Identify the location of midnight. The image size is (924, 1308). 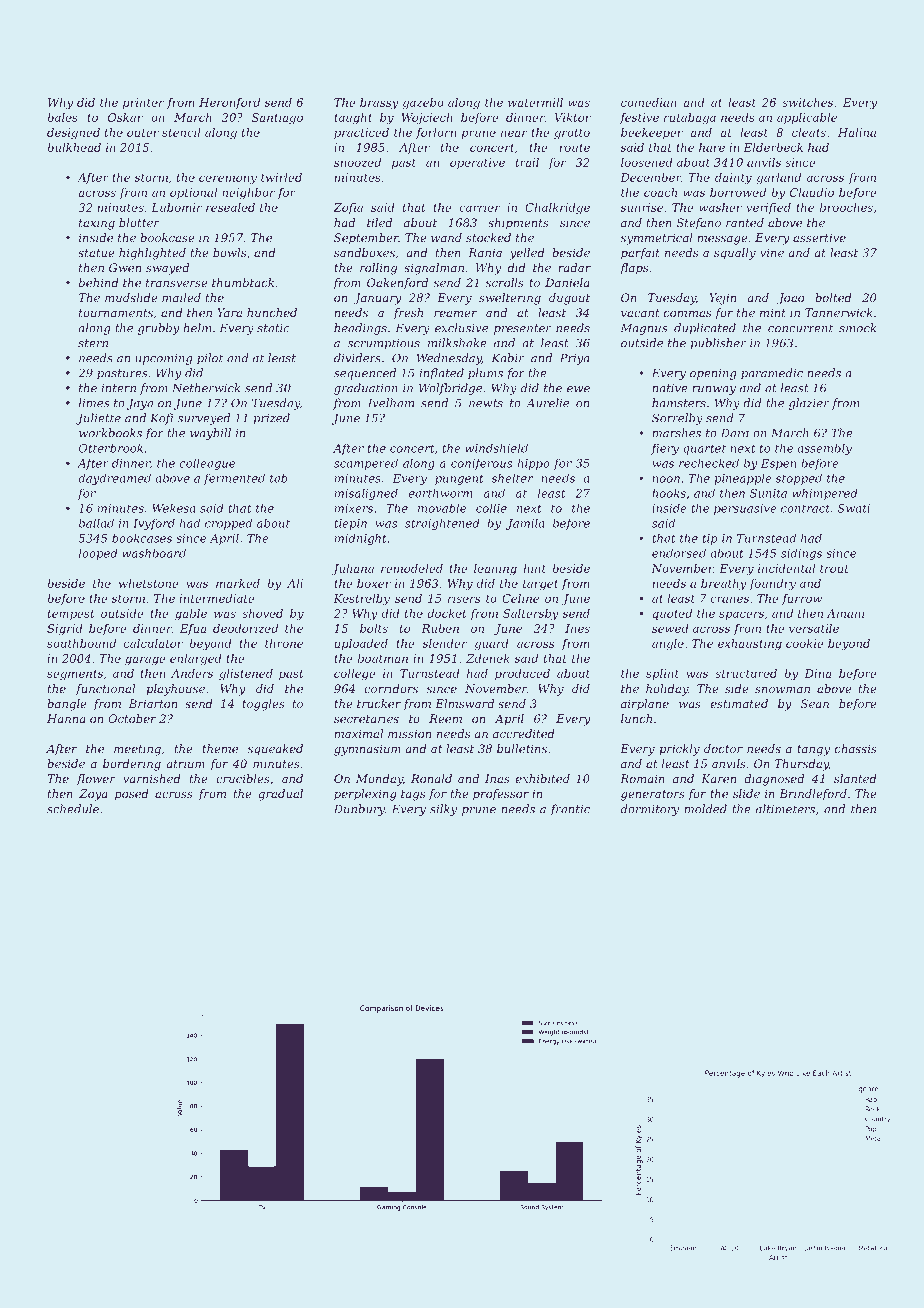
(361, 539).
